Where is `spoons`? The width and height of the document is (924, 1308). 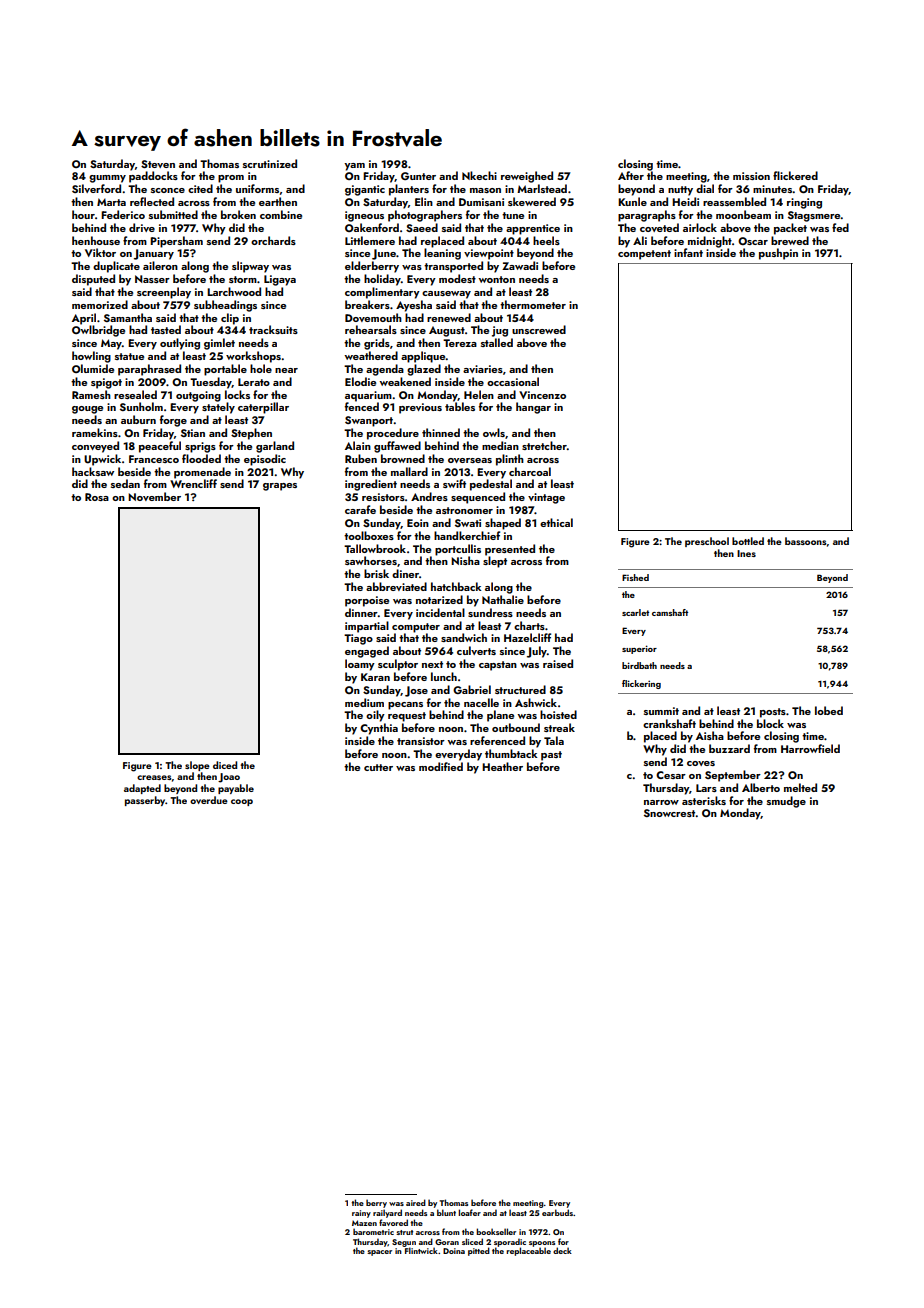 spoons is located at coordinates (542, 1244).
